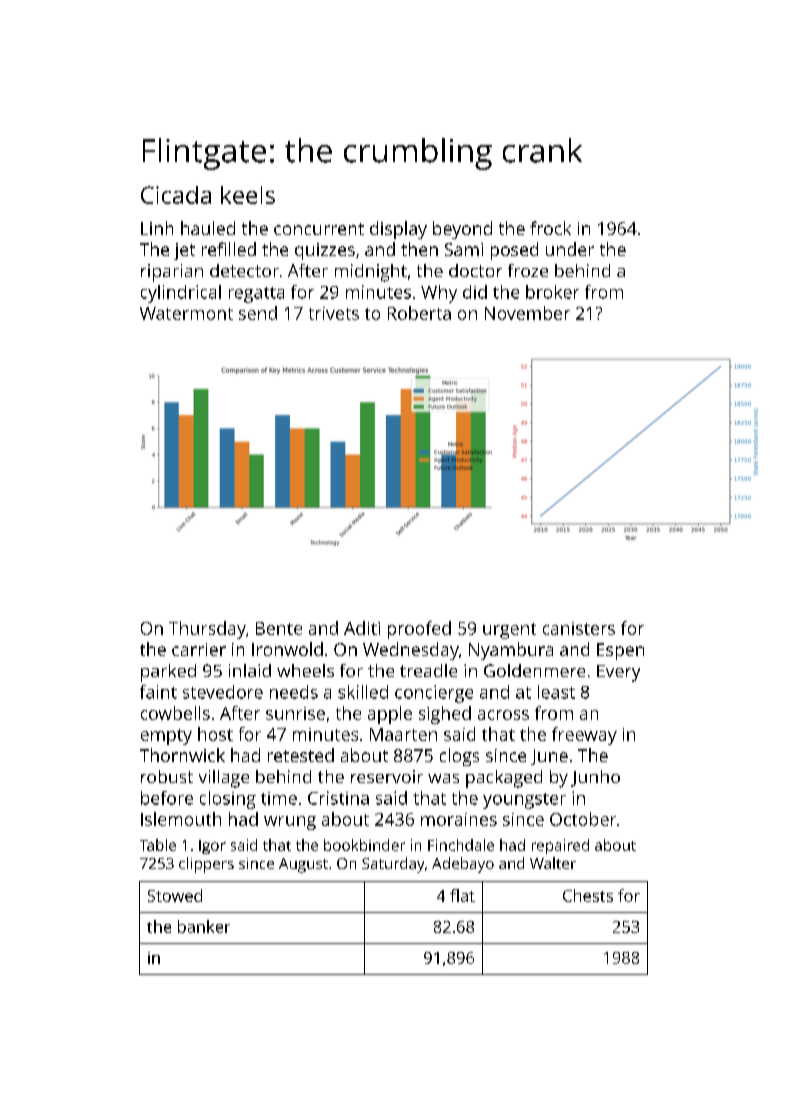  What do you see at coordinates (428, 670) in the image?
I see `treadle` at bounding box center [428, 670].
